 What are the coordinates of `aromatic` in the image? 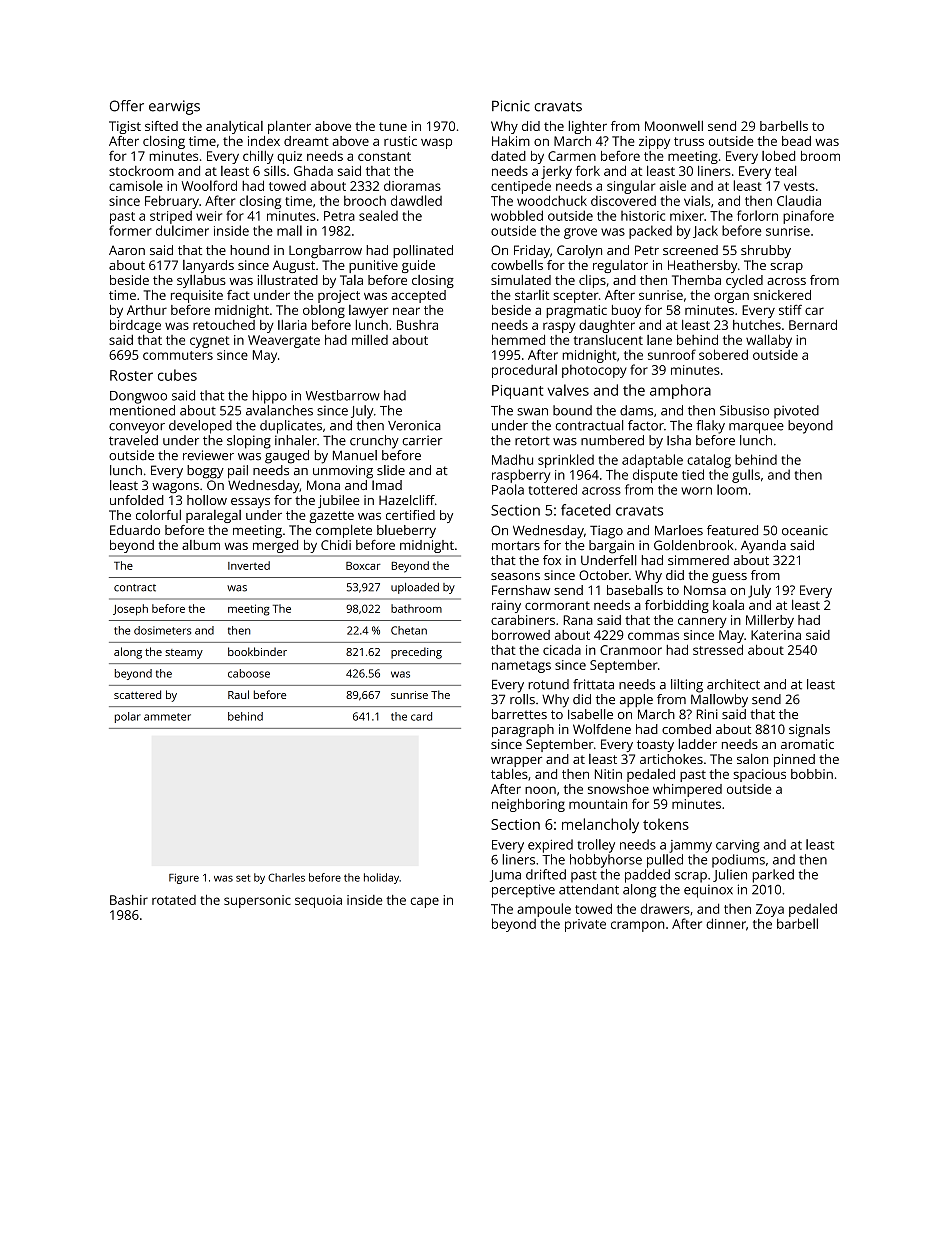 It's located at (807, 744).
